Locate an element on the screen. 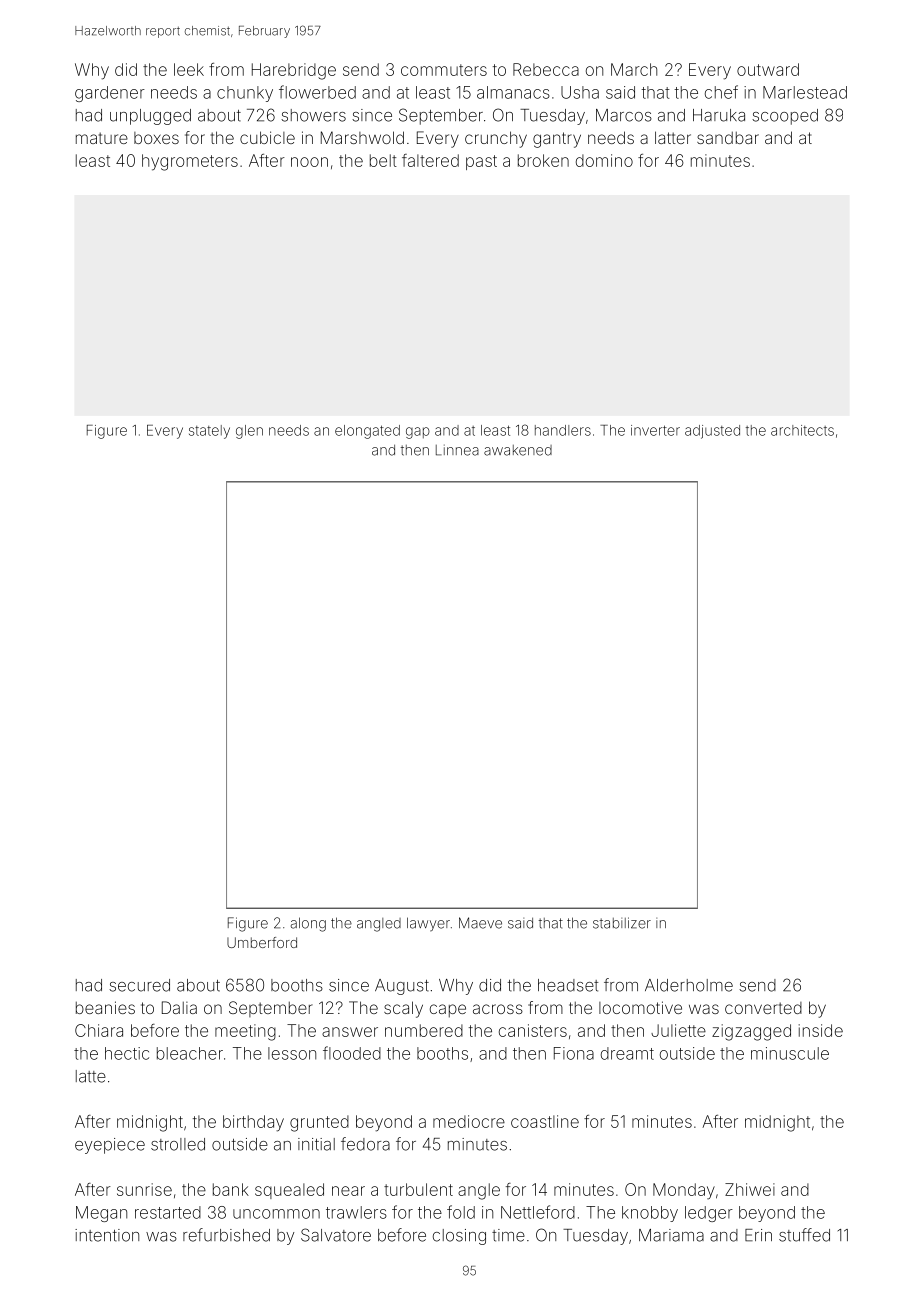  lawyer is located at coordinates (428, 924).
